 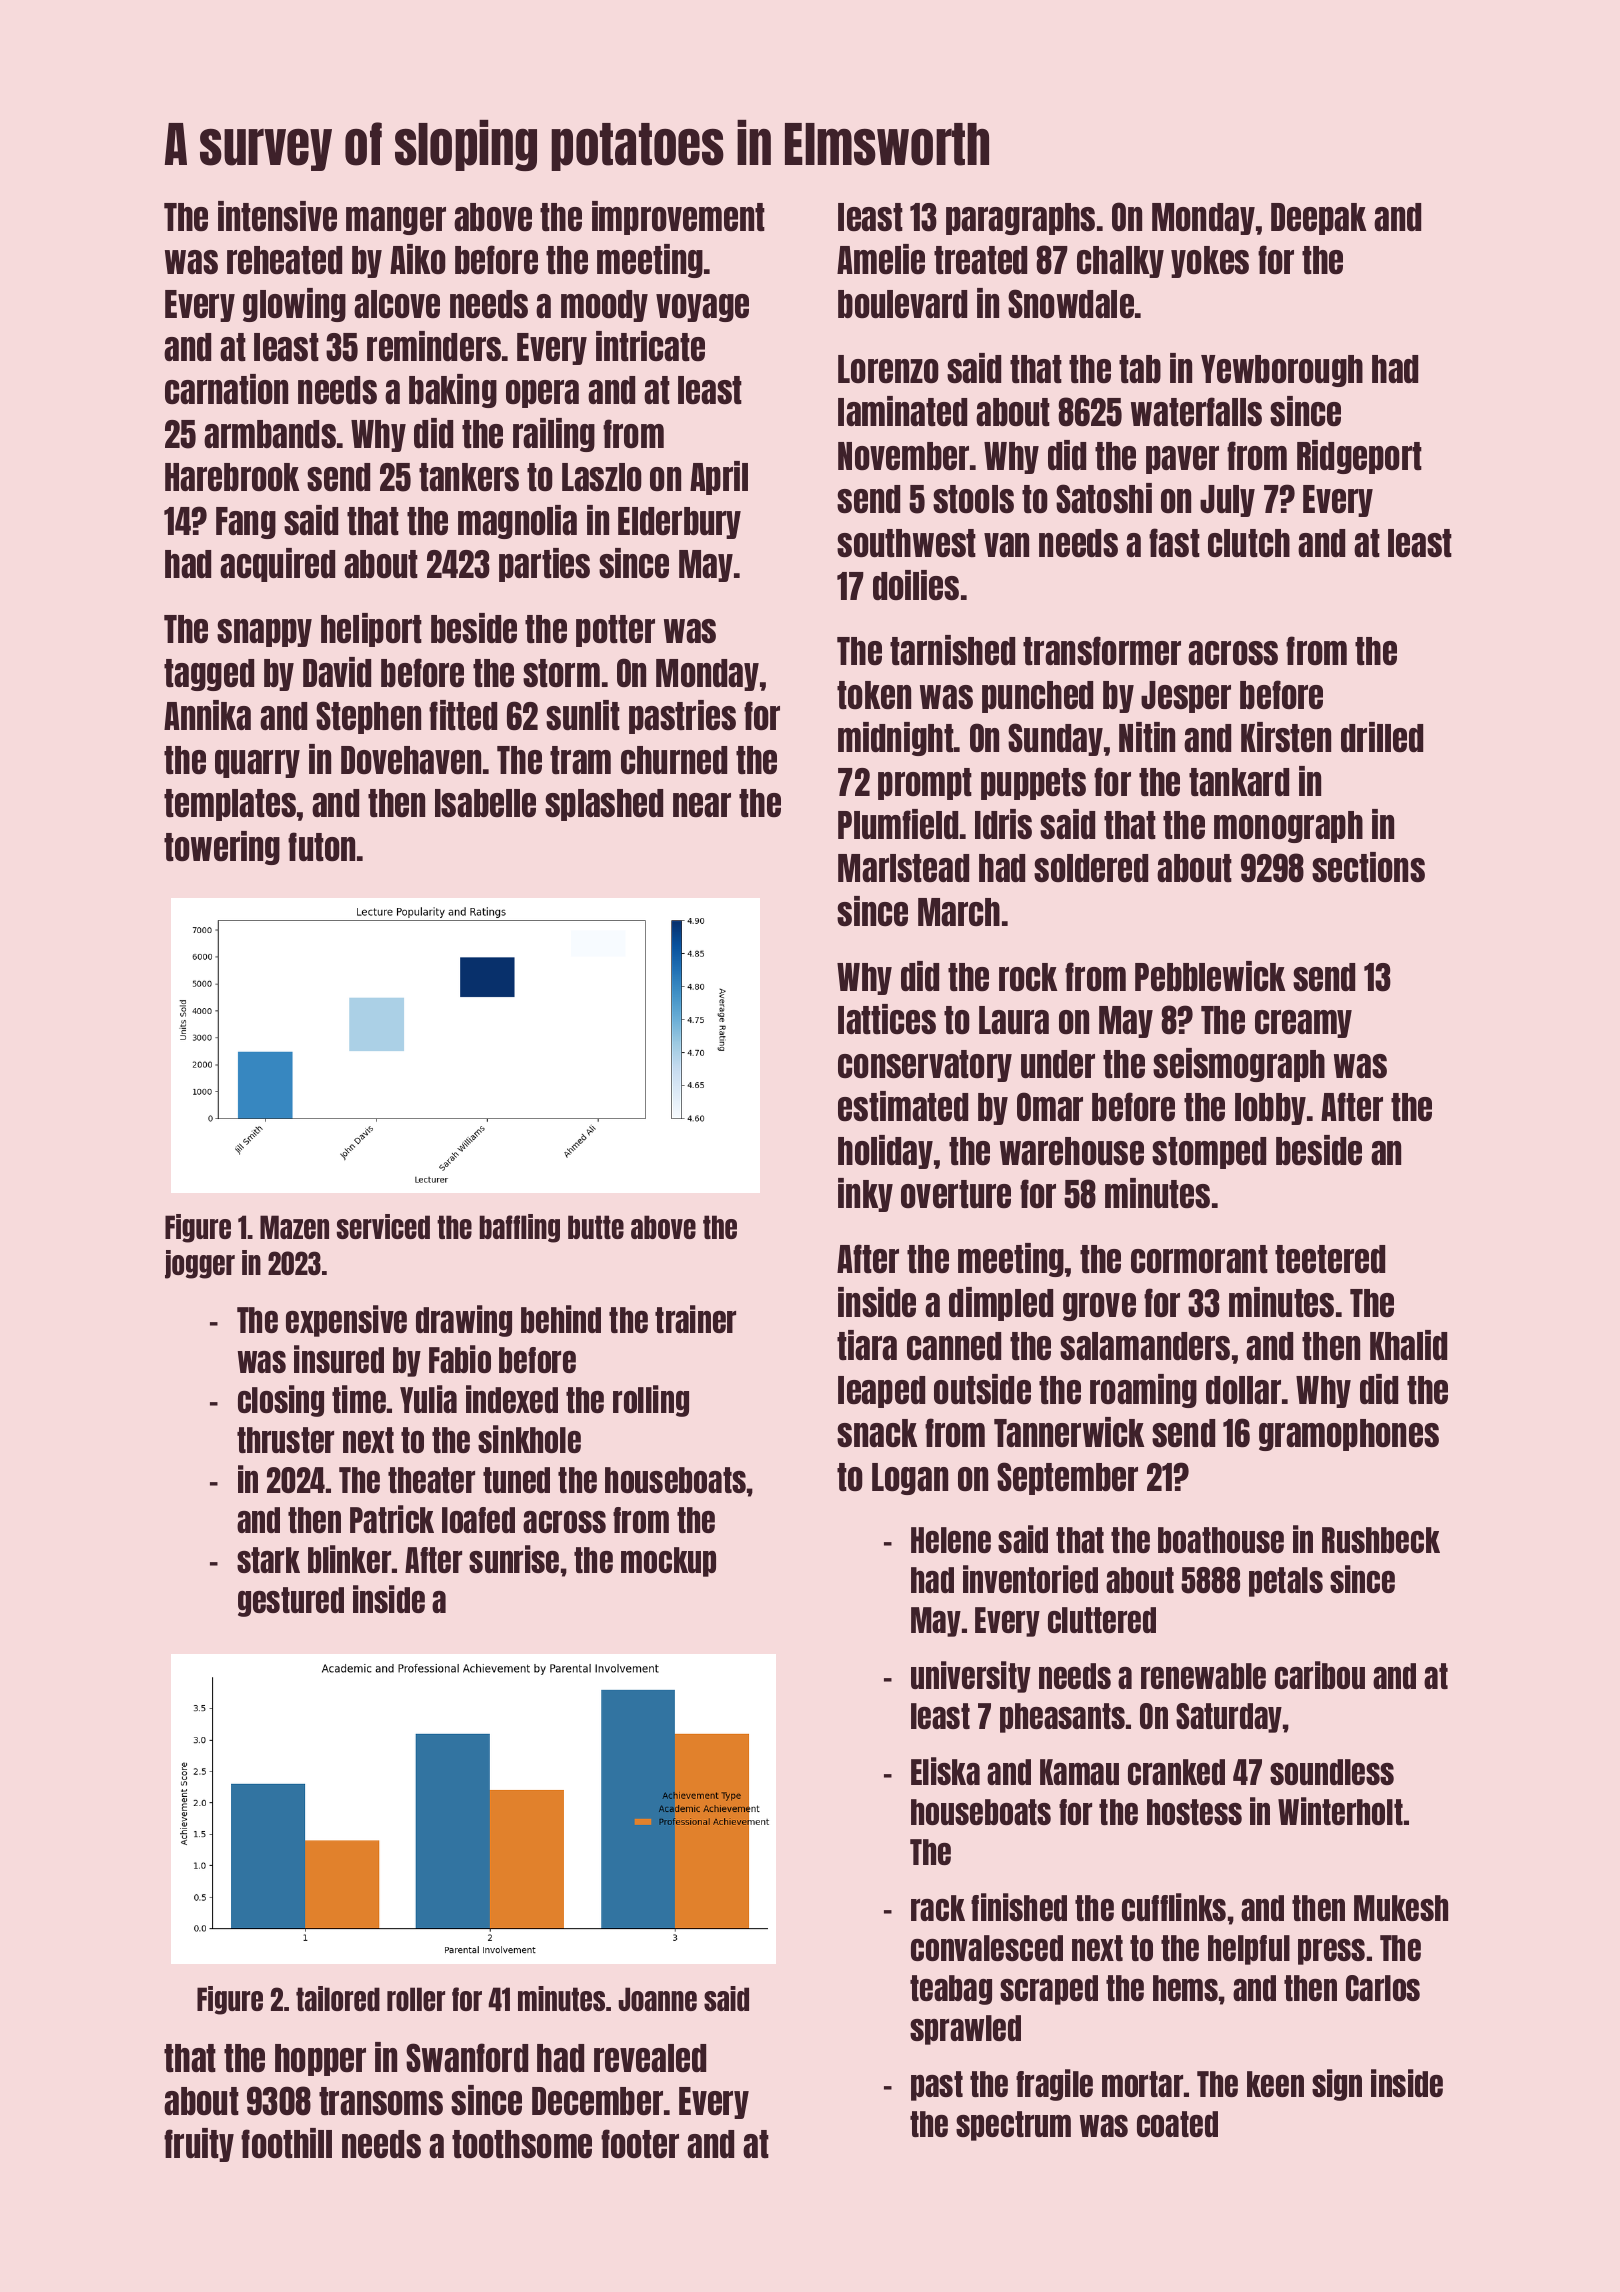 I want to click on Plumfield, so click(x=898, y=824).
